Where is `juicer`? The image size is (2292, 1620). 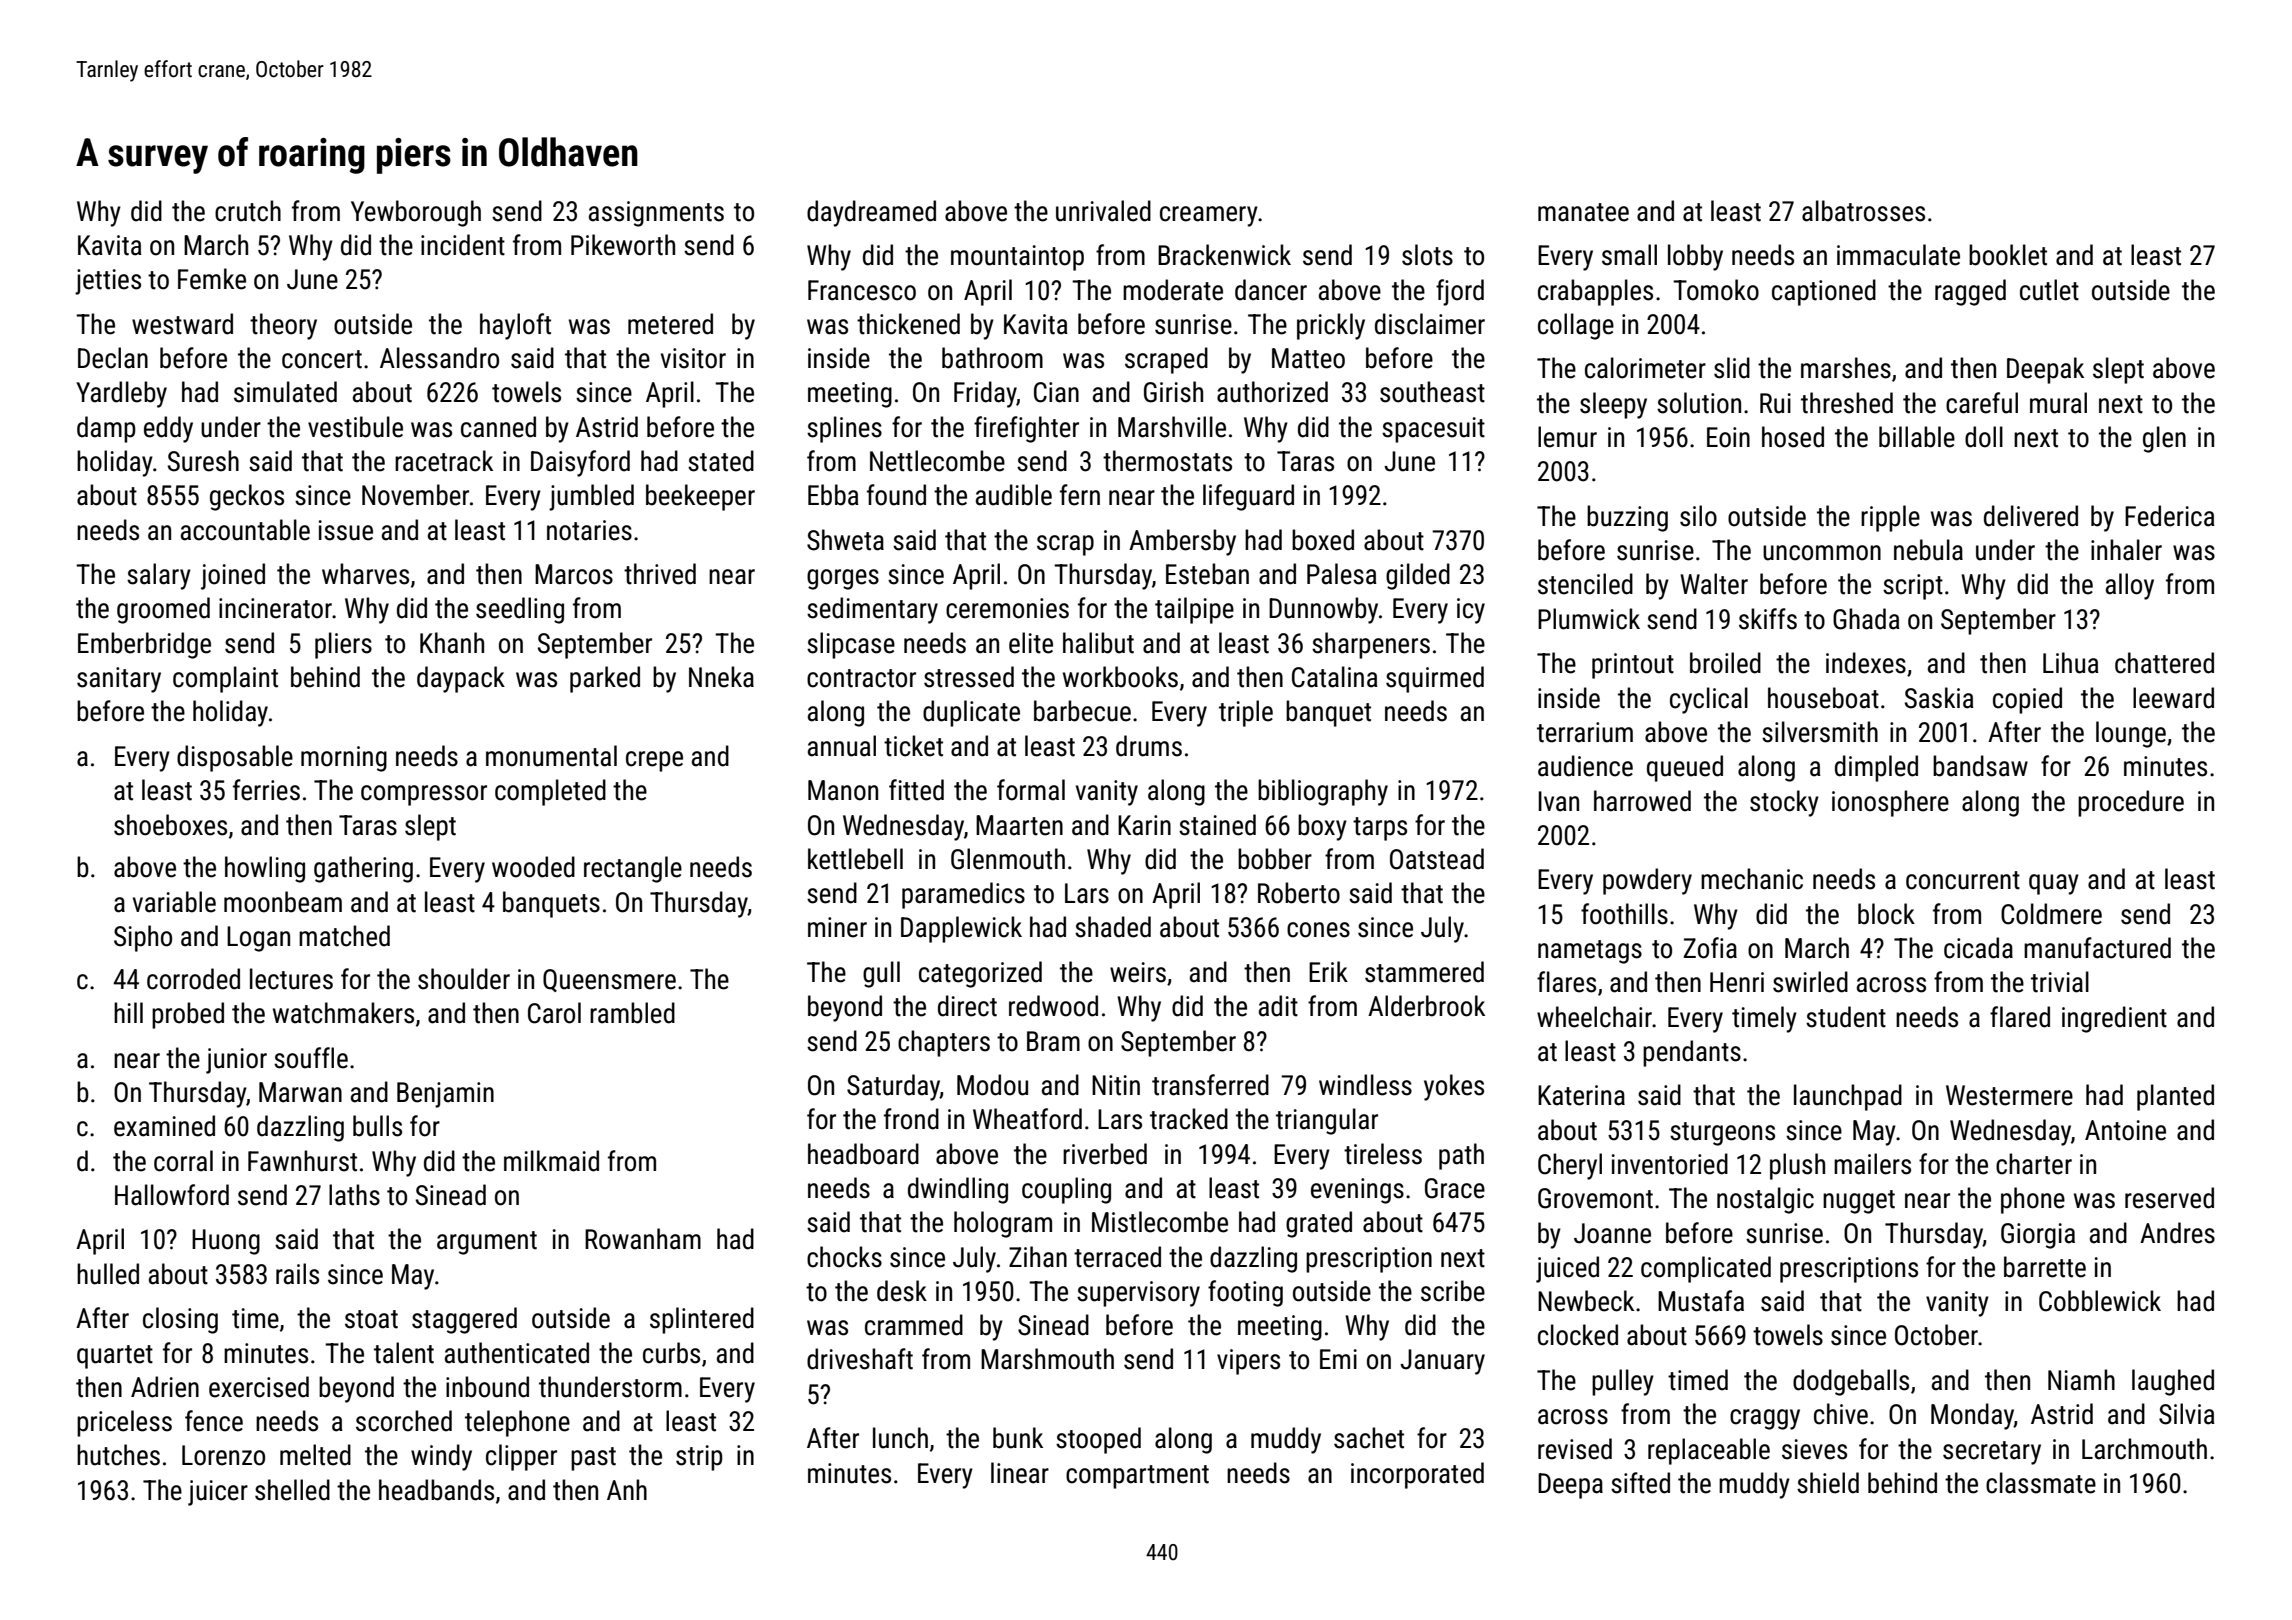
juicer is located at coordinates (218, 1493).
